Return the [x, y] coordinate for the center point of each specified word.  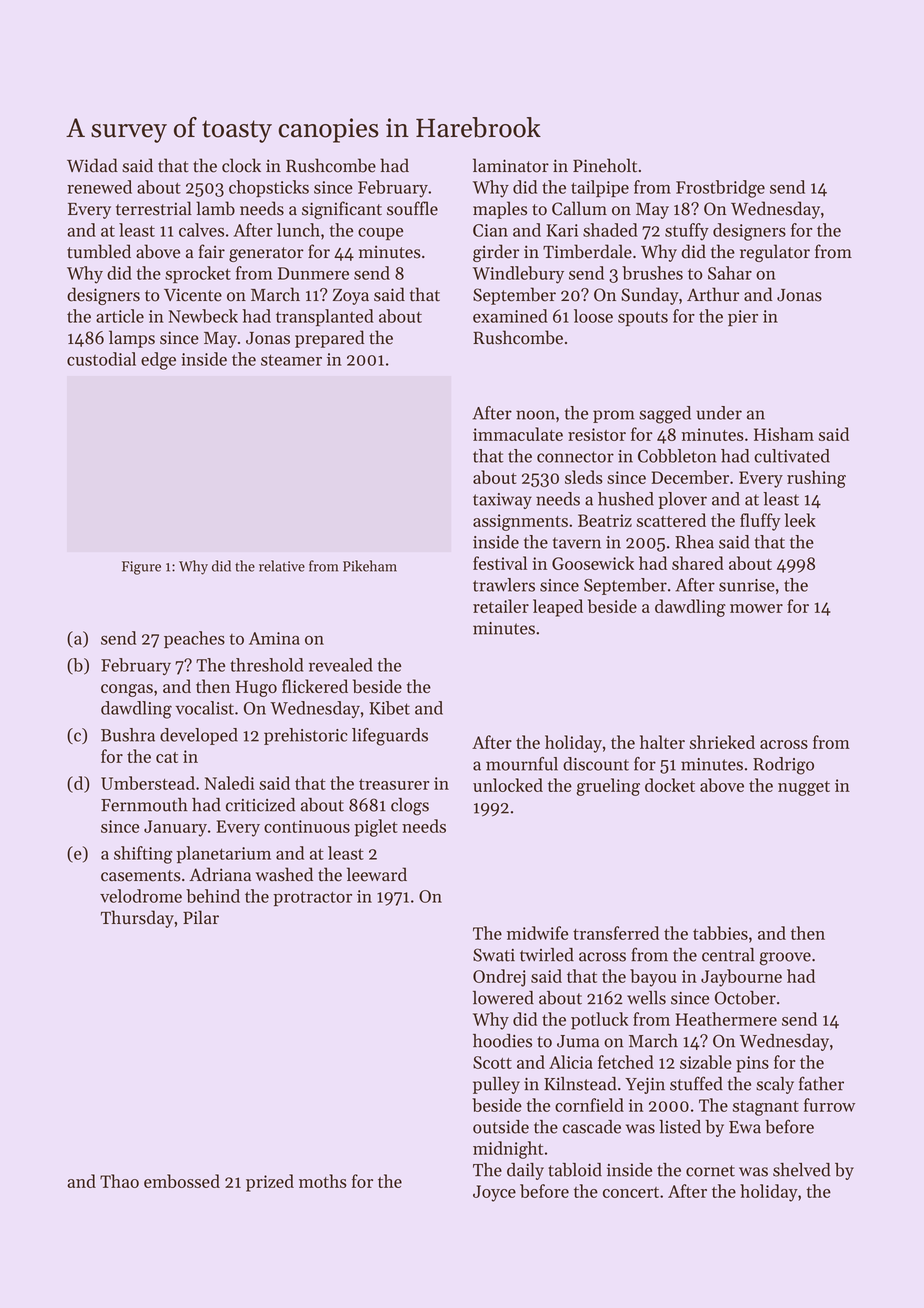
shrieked [722, 742]
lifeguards [390, 737]
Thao [119, 1181]
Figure [141, 568]
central [728, 955]
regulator [775, 253]
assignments [520, 522]
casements [141, 876]
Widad [92, 165]
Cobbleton [677, 456]
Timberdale [587, 251]
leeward [377, 874]
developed [199, 736]
